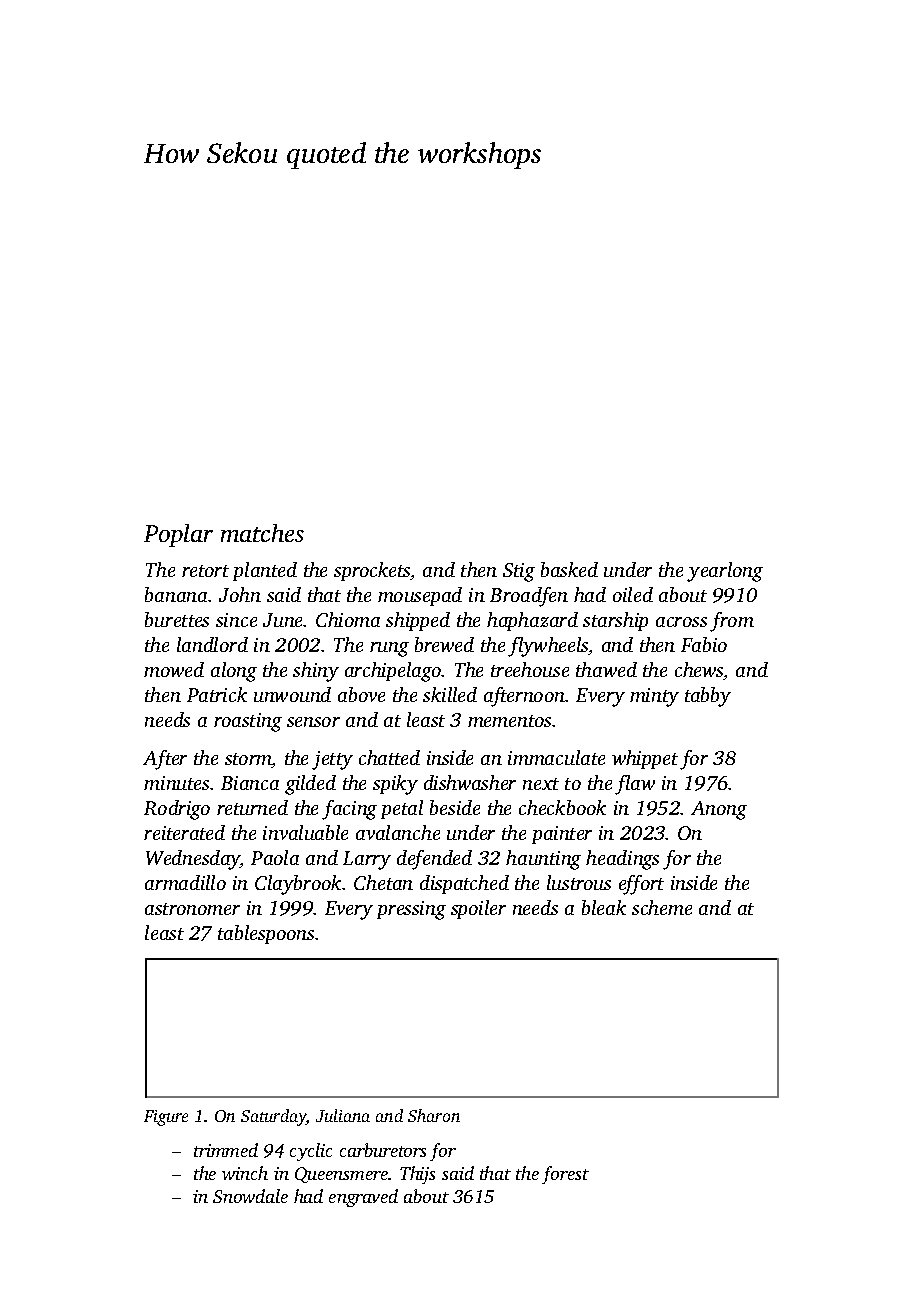  I want to click on Sharon, so click(434, 1115).
